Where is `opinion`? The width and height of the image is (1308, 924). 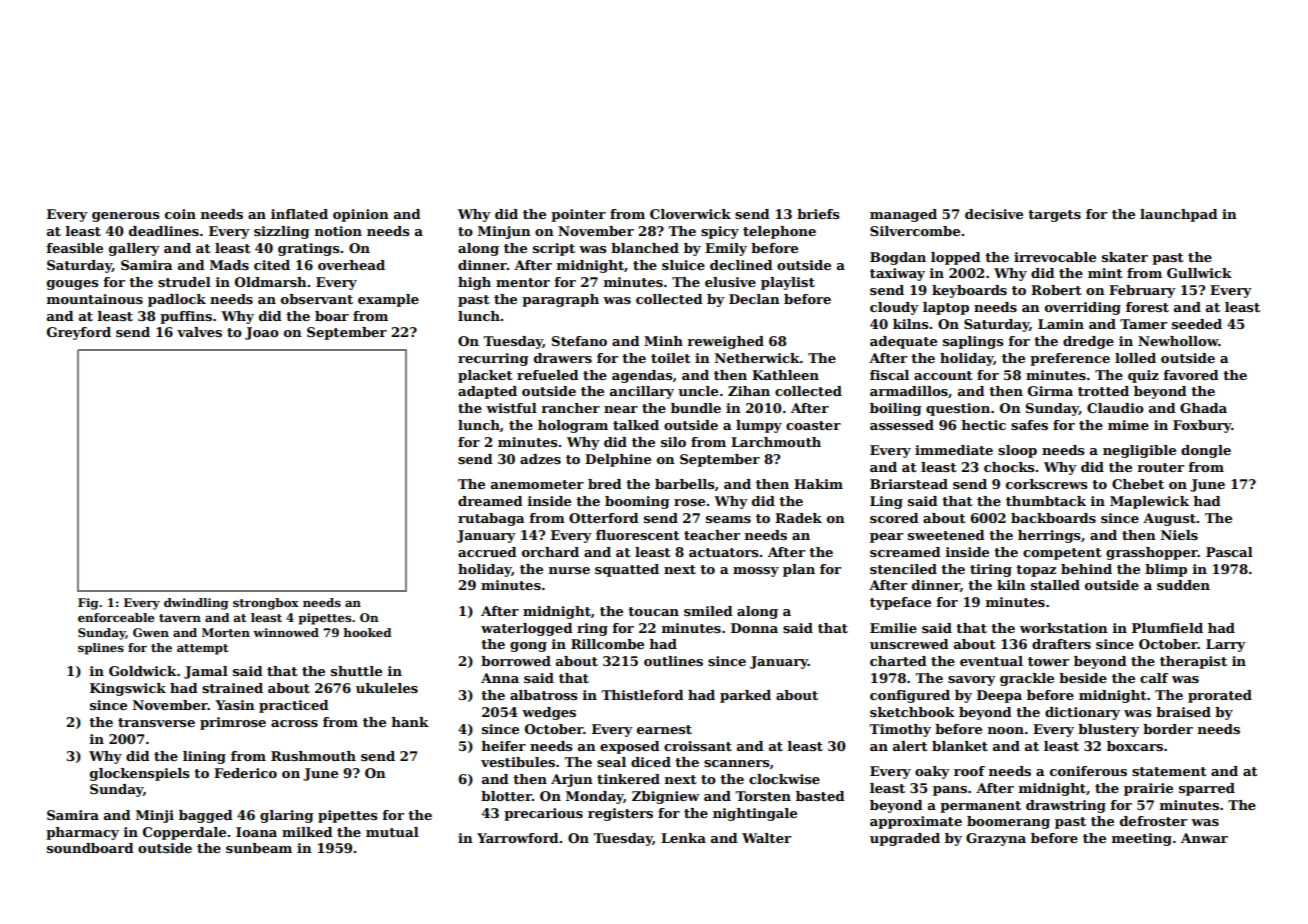 opinion is located at coordinates (361, 215).
